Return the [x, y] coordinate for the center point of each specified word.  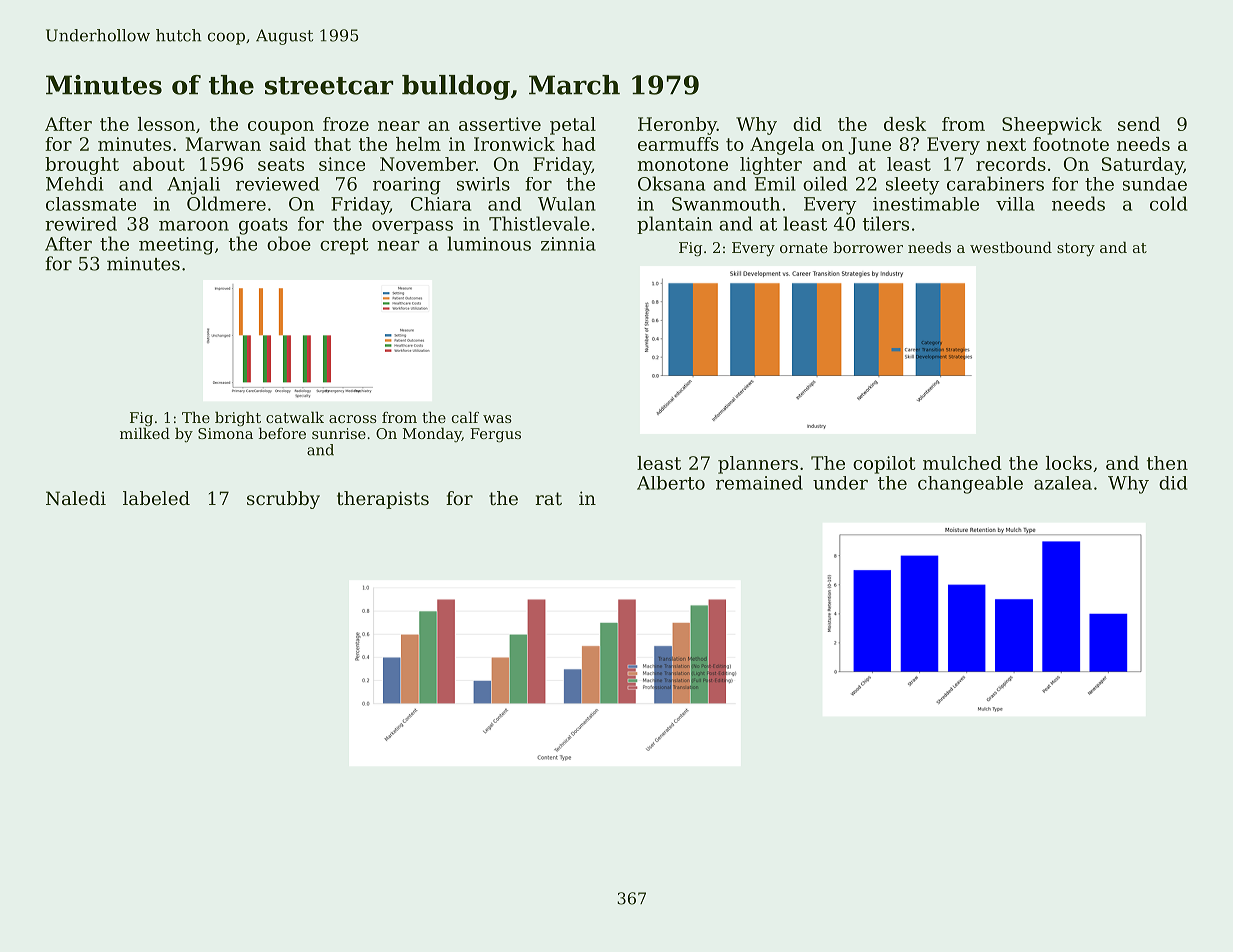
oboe [289, 243]
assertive [500, 124]
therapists [383, 500]
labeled [156, 498]
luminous [489, 243]
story [1076, 249]
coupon [281, 128]
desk [905, 124]
